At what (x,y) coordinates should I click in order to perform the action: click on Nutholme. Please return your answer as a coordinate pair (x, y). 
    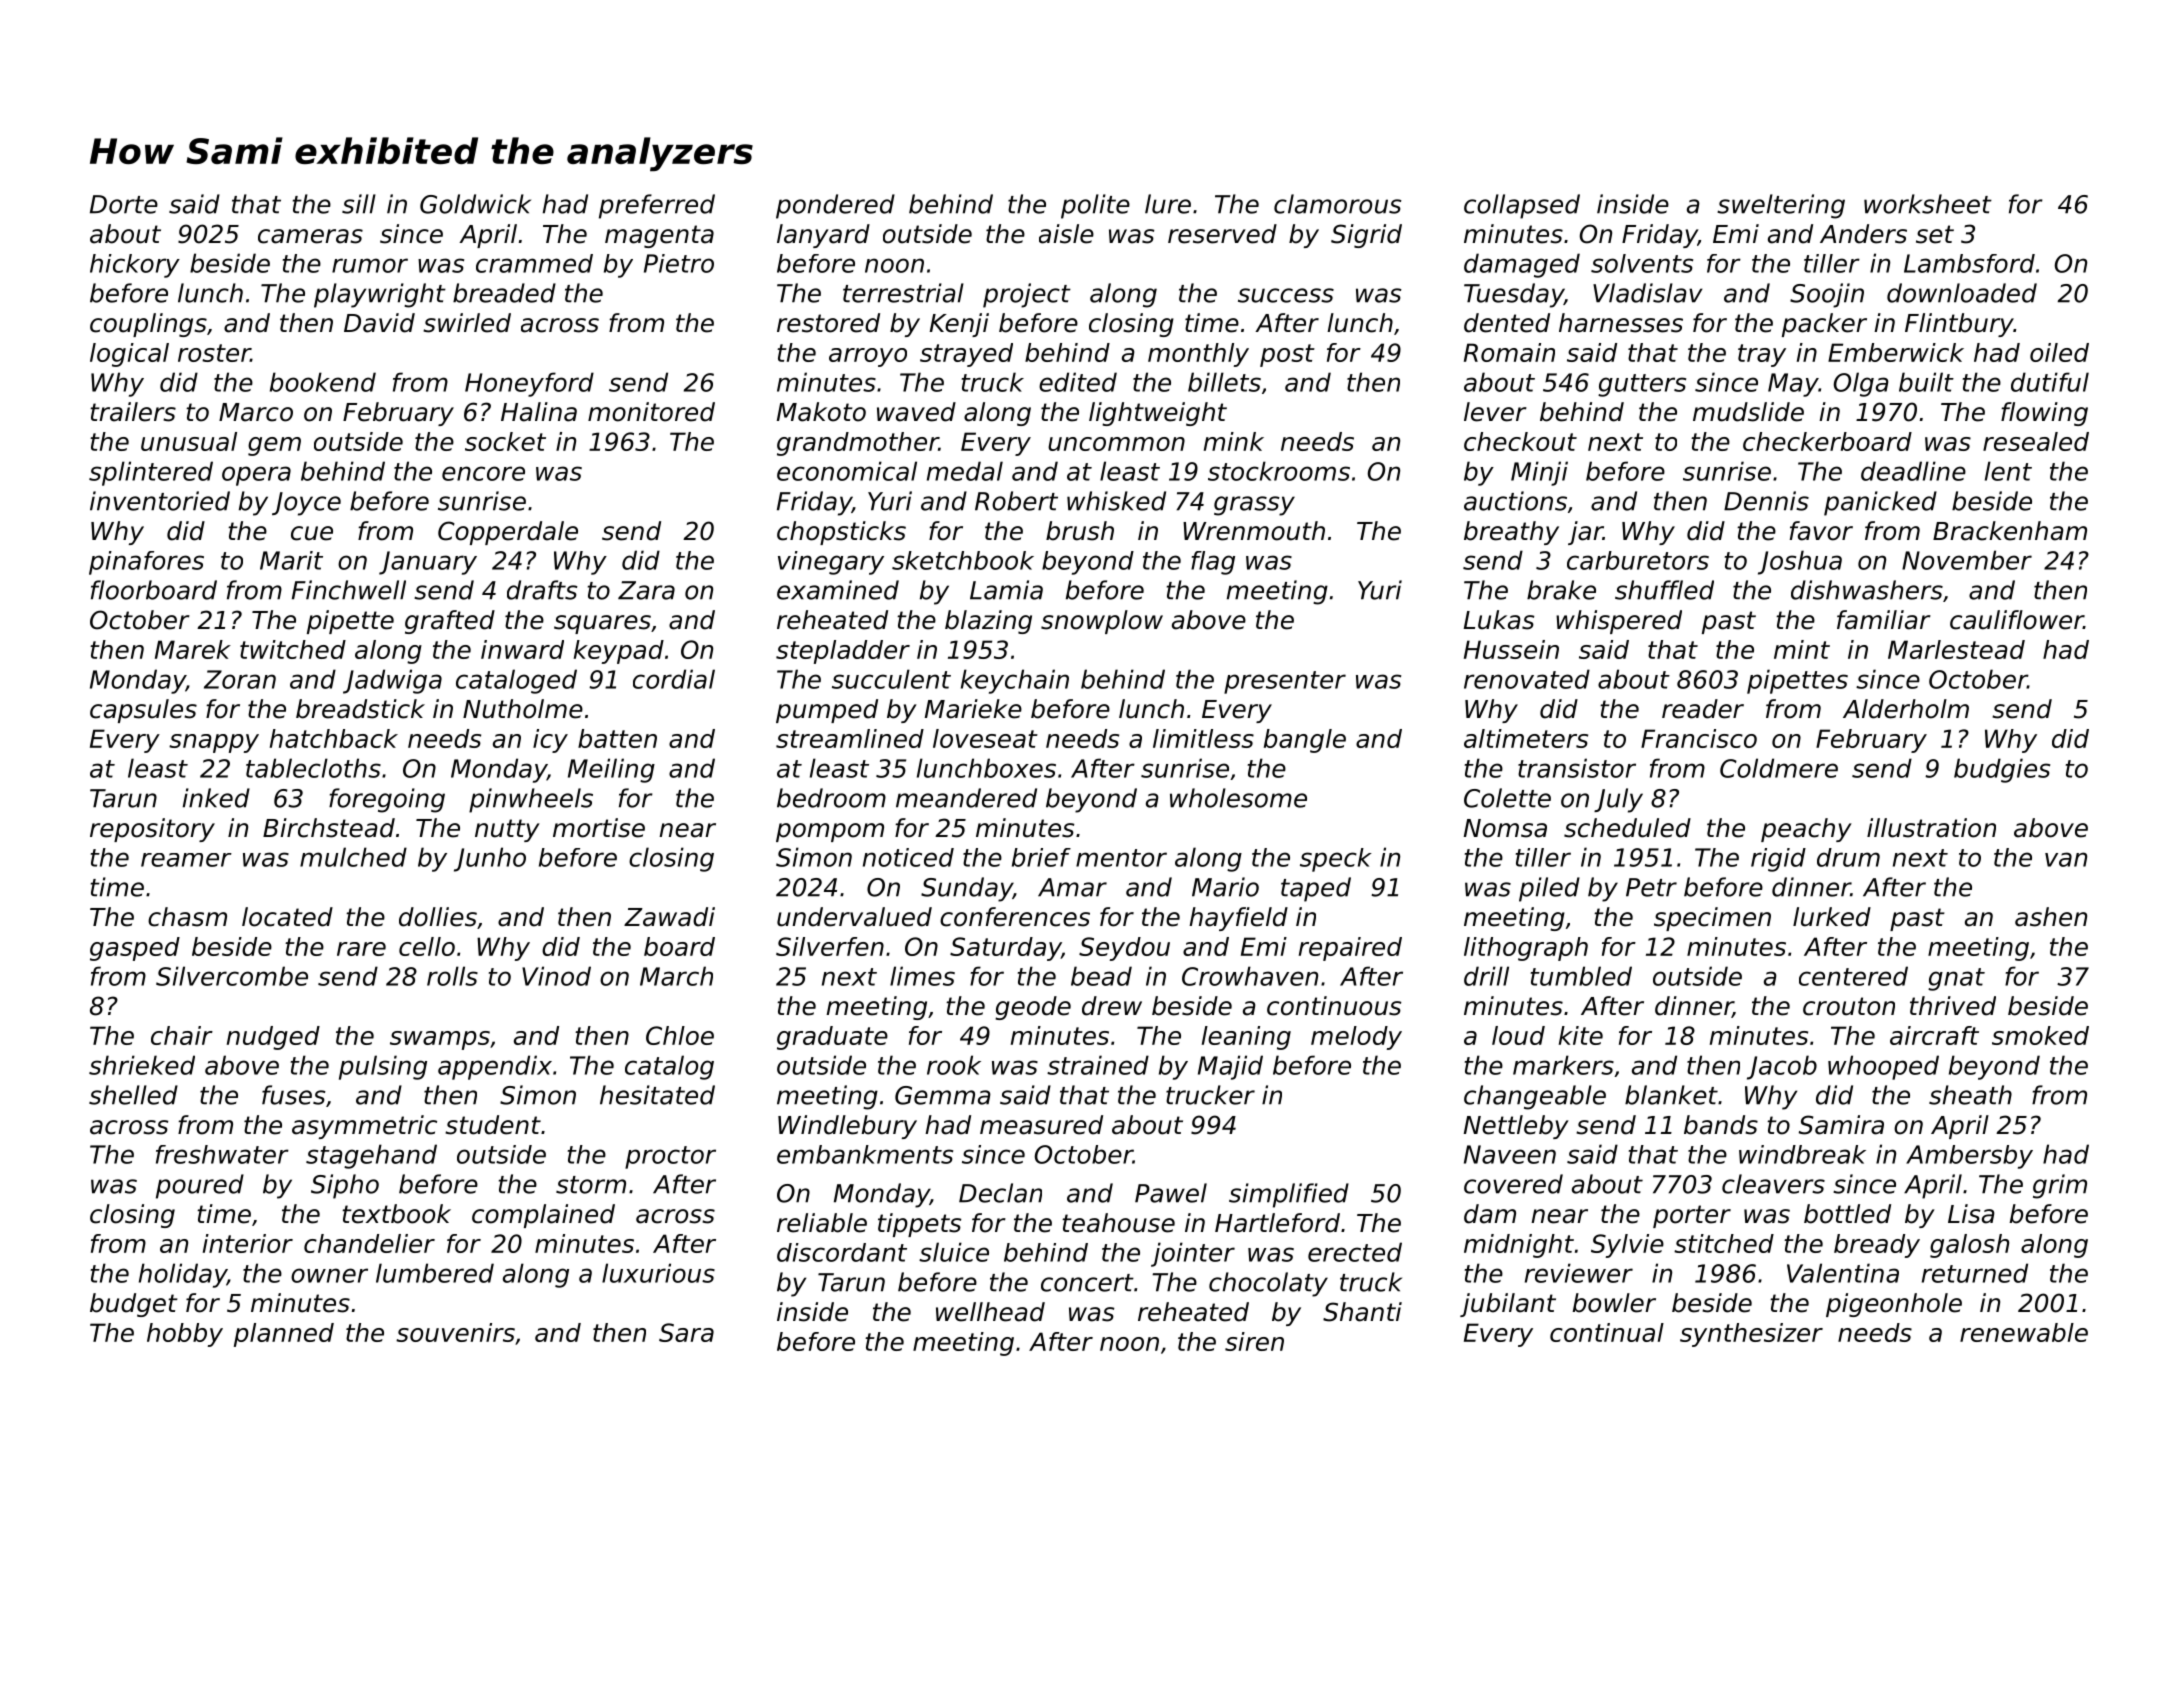
    Looking at the image, I should click on (523, 709).
